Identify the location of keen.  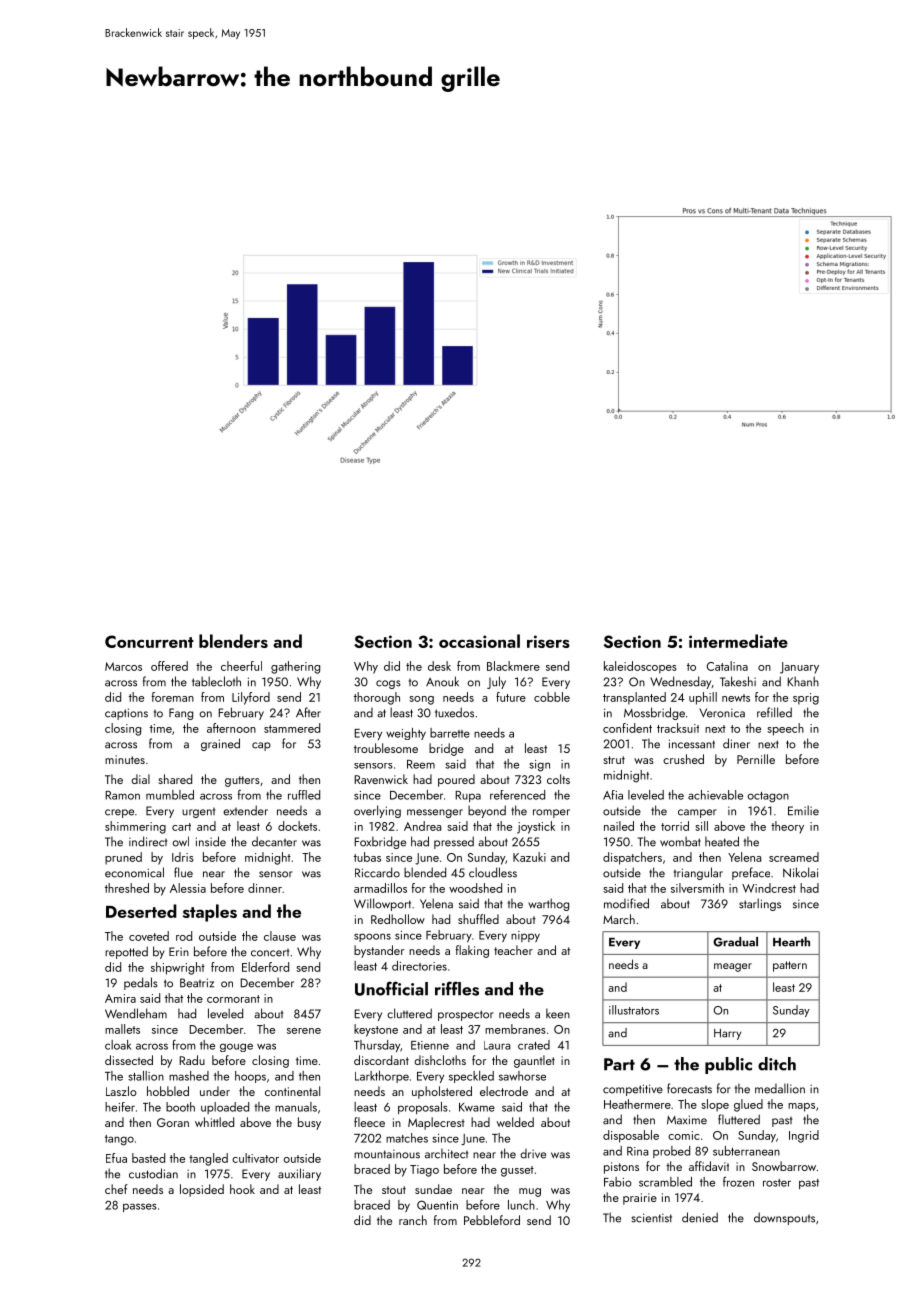
(558, 1013).
